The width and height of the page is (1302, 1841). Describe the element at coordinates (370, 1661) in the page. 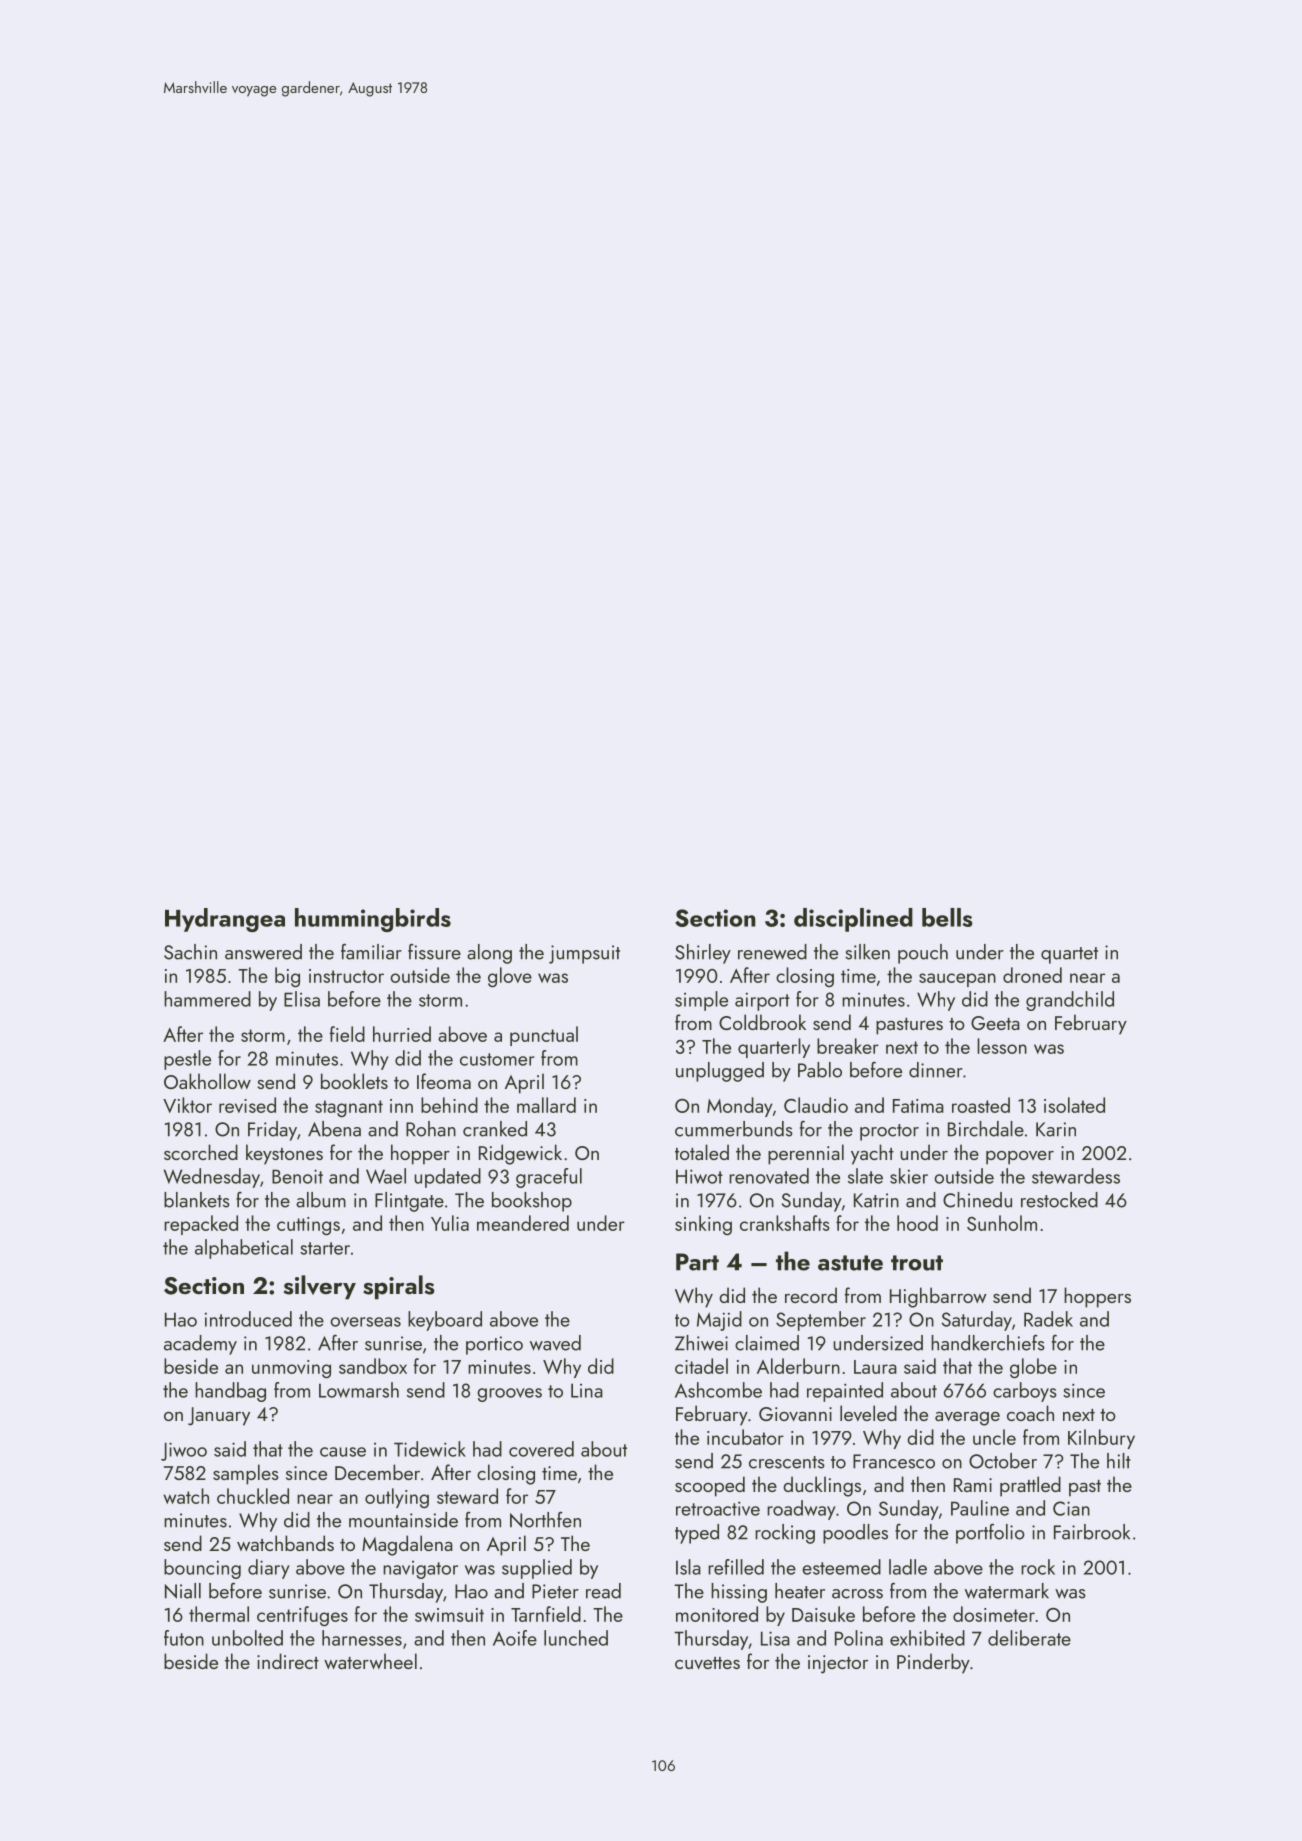

I see `waterwheel` at that location.
